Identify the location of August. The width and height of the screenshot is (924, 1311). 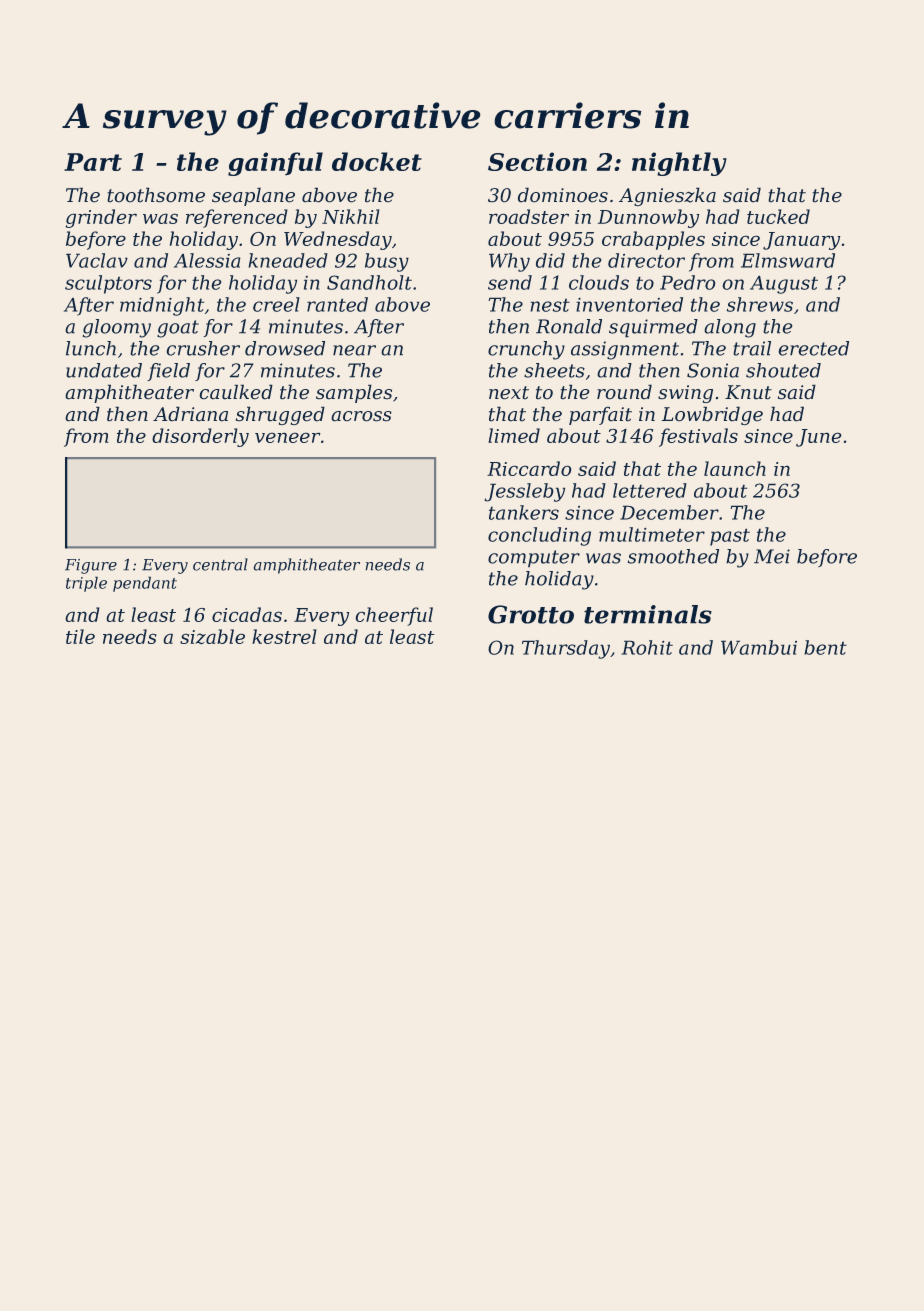
(784, 284).
